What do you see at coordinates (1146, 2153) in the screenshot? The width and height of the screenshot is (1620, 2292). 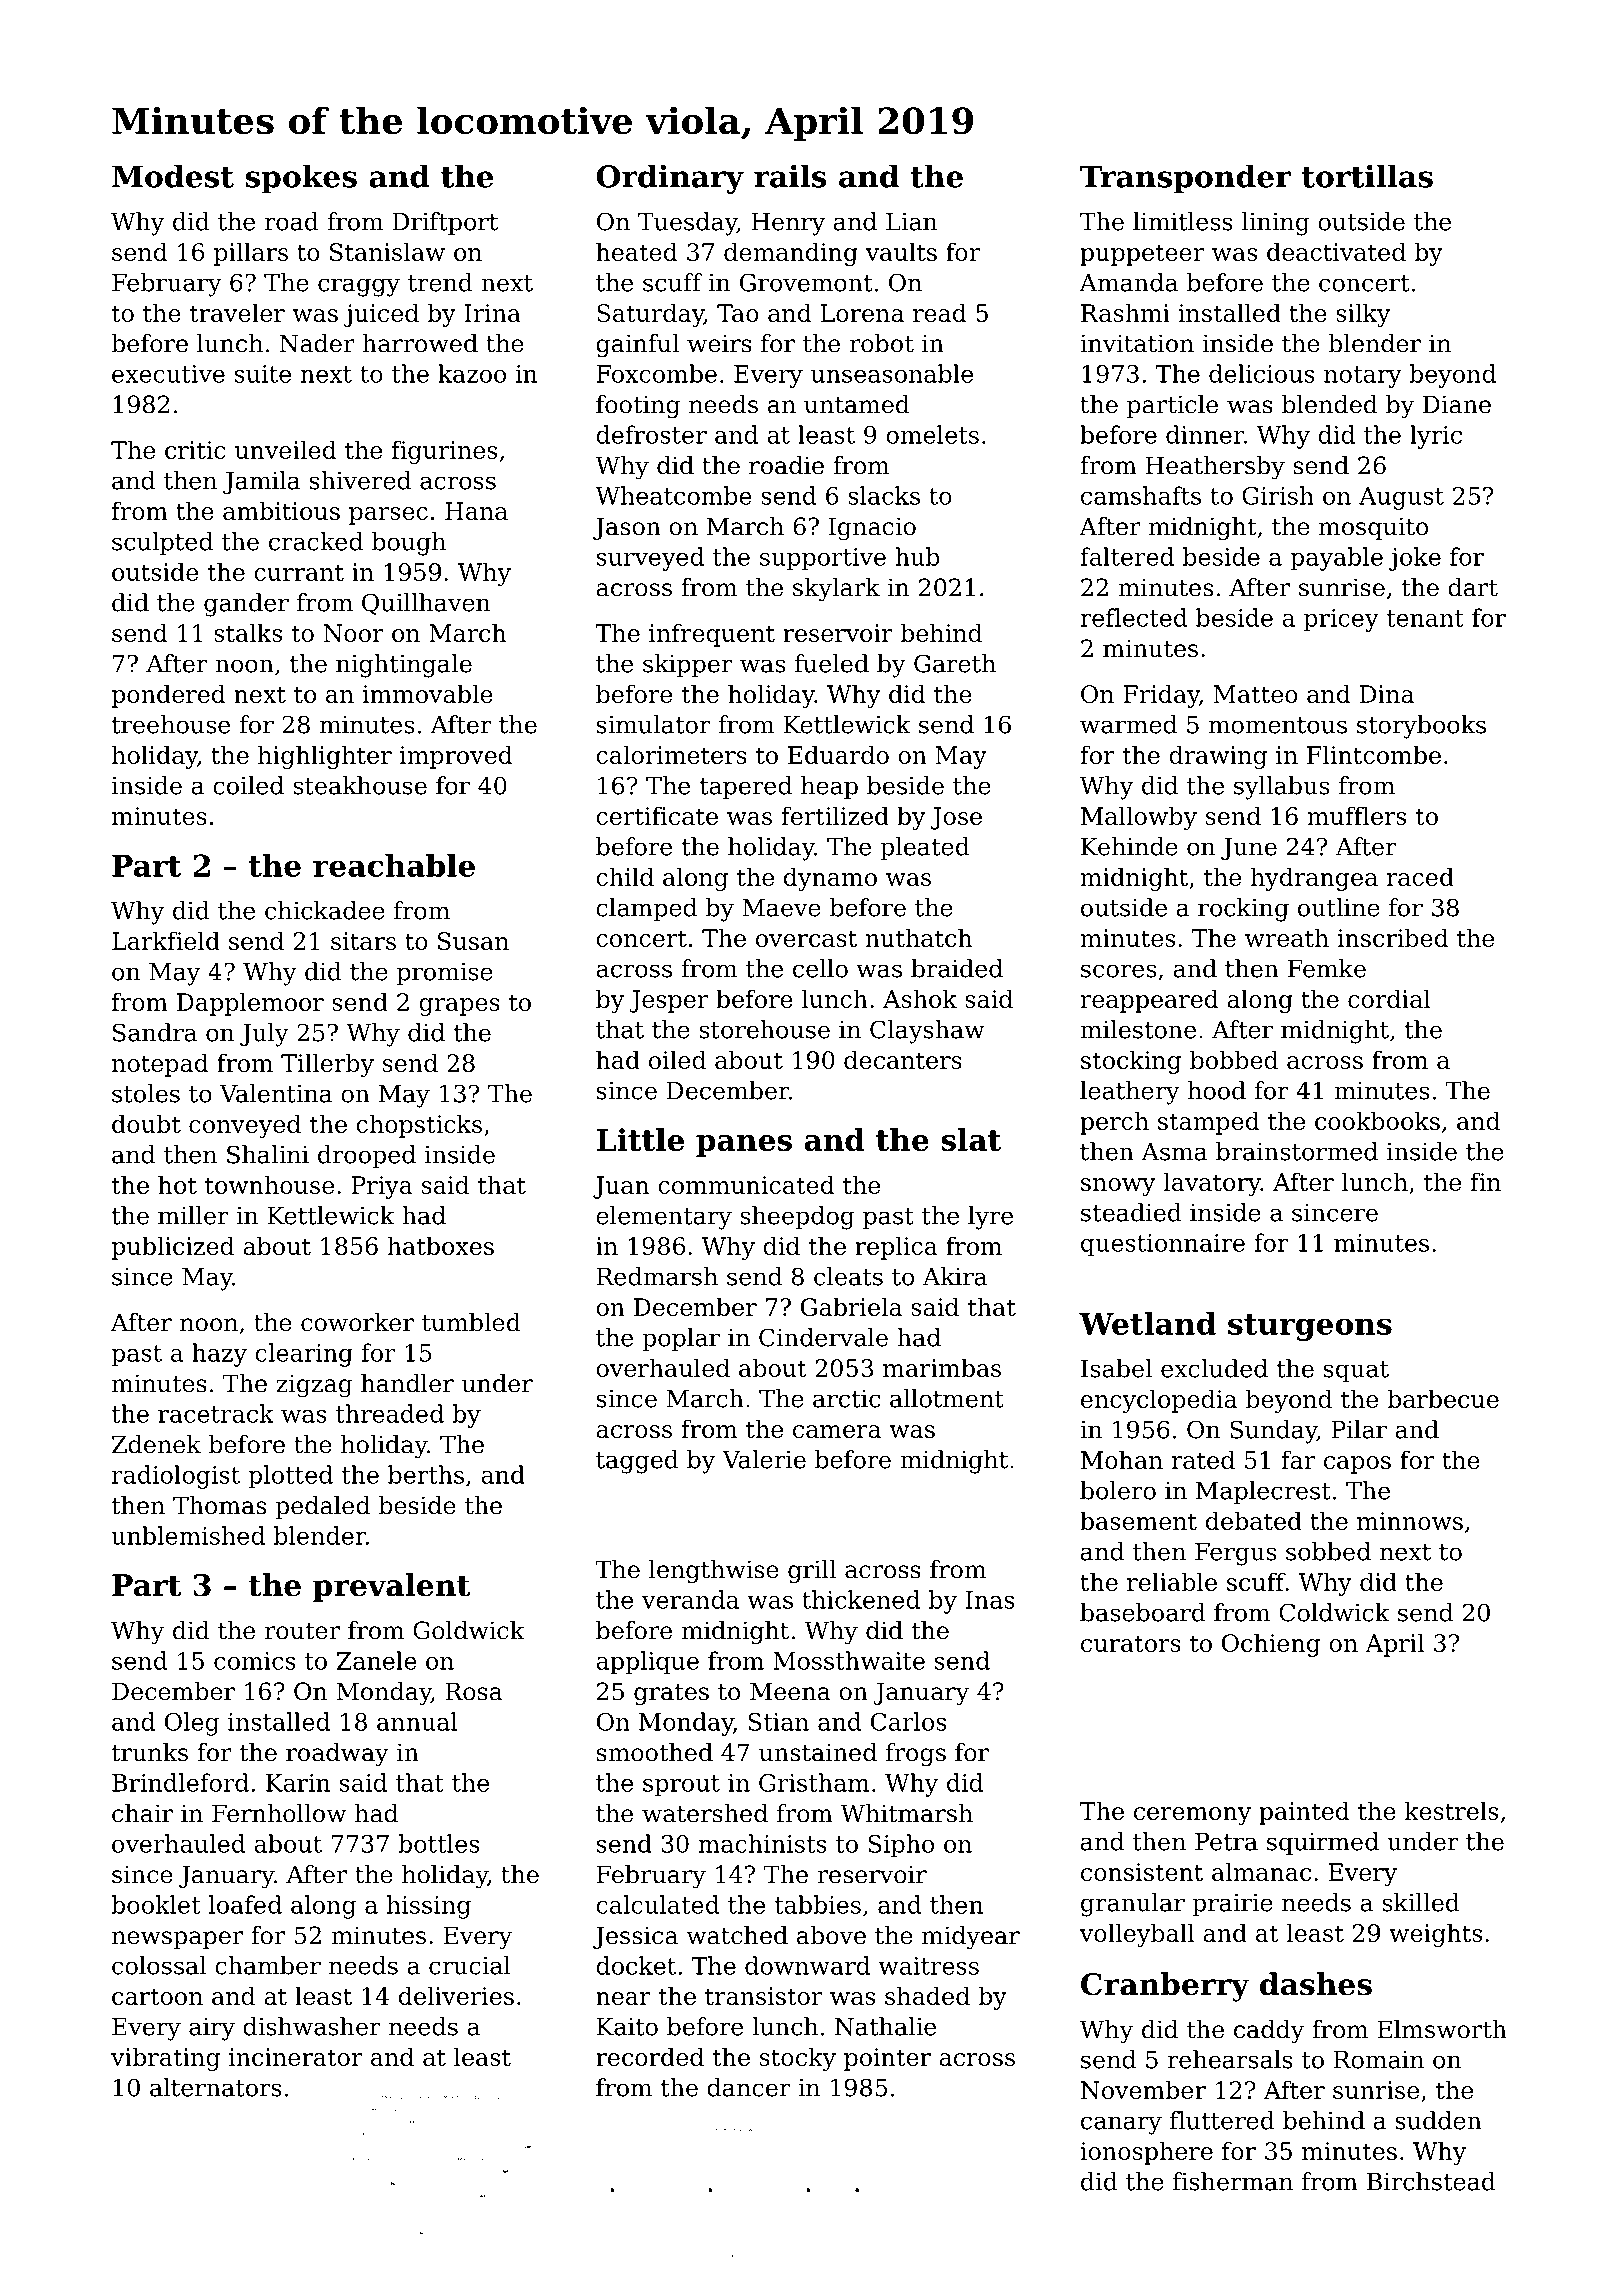 I see `ionosphere` at bounding box center [1146, 2153].
